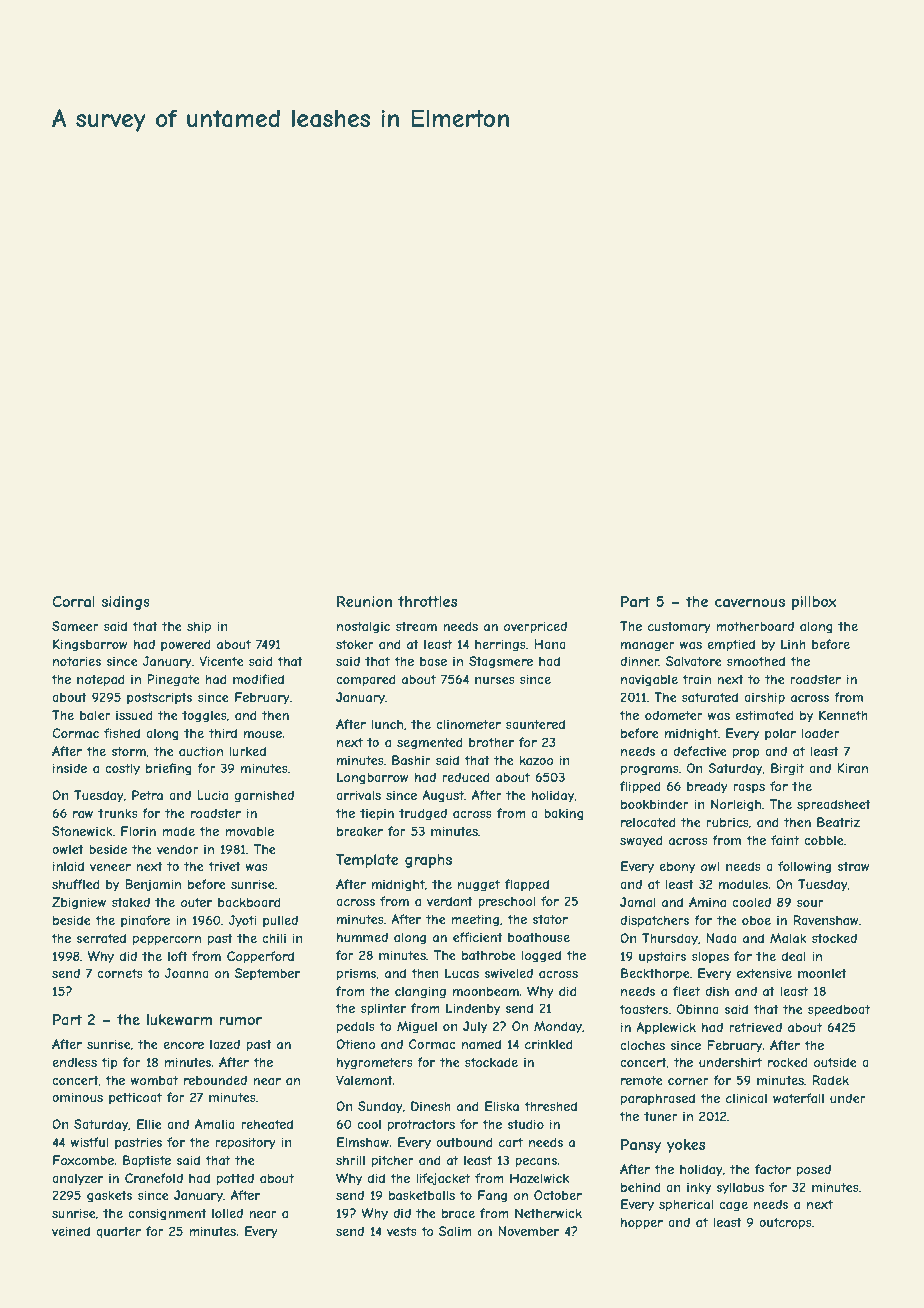  Describe the element at coordinates (525, 1124) in the image. I see `studio` at that location.
